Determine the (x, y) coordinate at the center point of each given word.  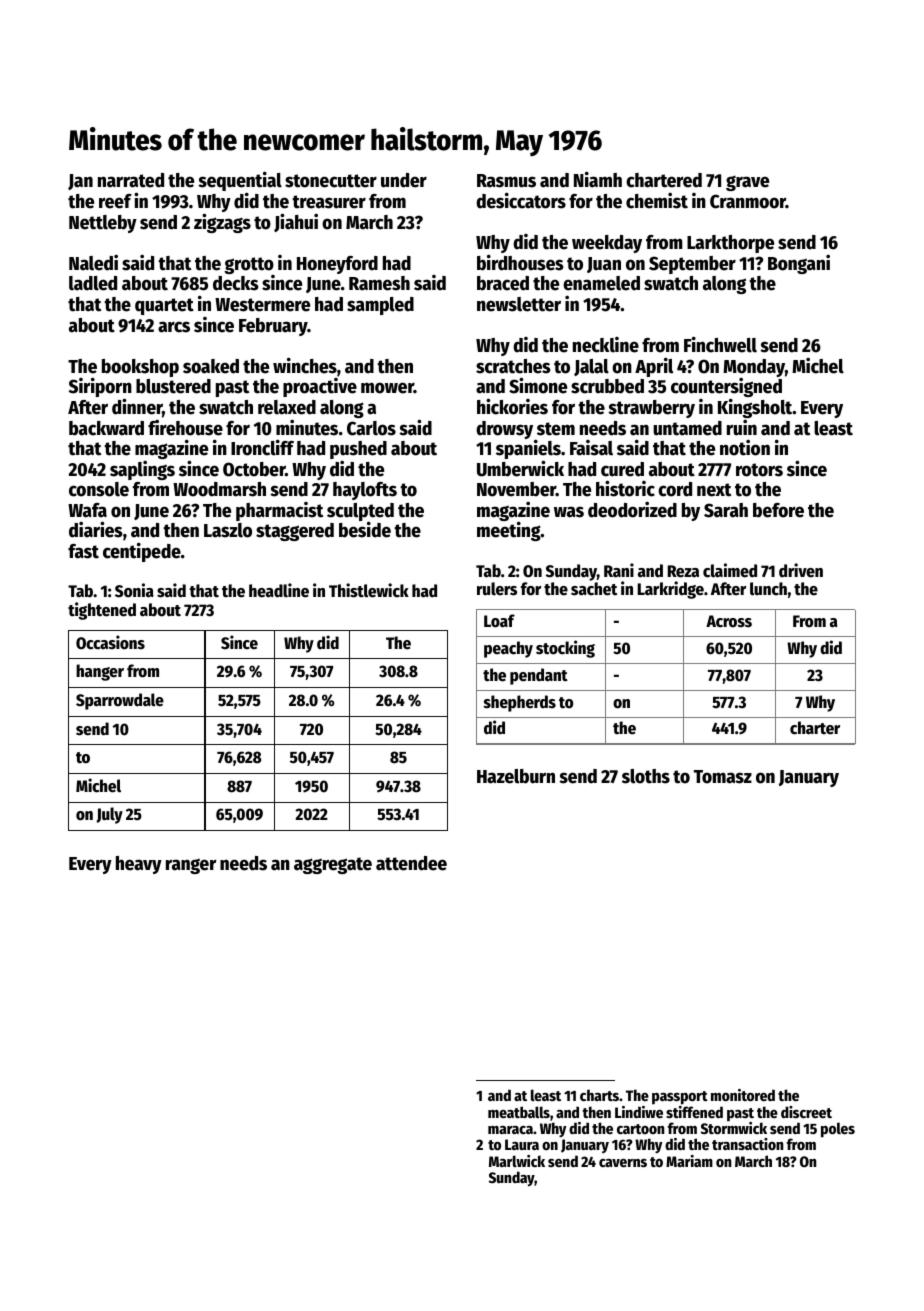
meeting (509, 531)
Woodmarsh (219, 489)
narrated (131, 180)
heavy (139, 865)
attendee (411, 863)
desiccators (521, 200)
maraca (510, 1130)
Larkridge (670, 590)
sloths (646, 776)
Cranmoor (748, 201)
